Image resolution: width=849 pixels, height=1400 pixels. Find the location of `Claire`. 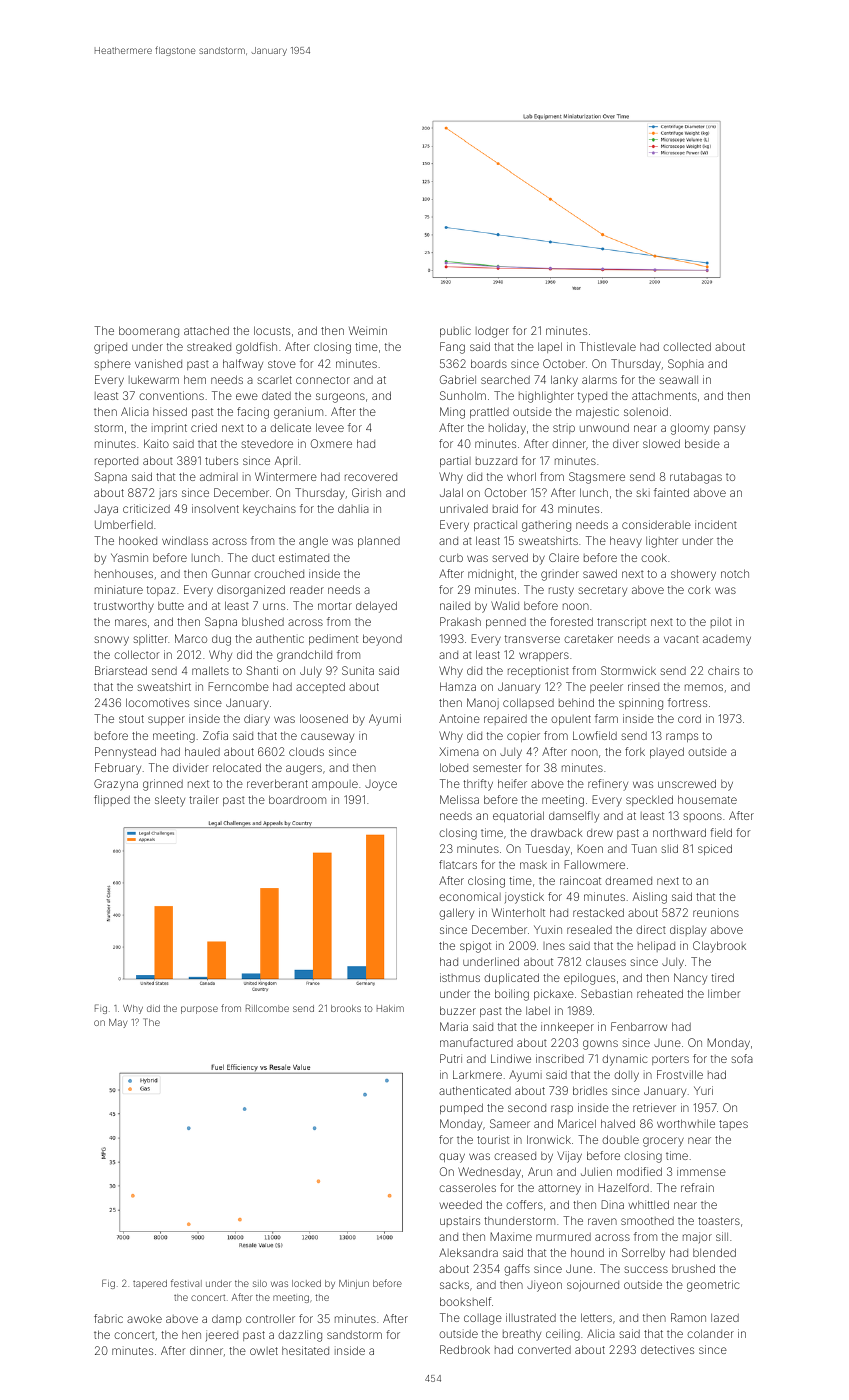

Claire is located at coordinates (564, 557).
